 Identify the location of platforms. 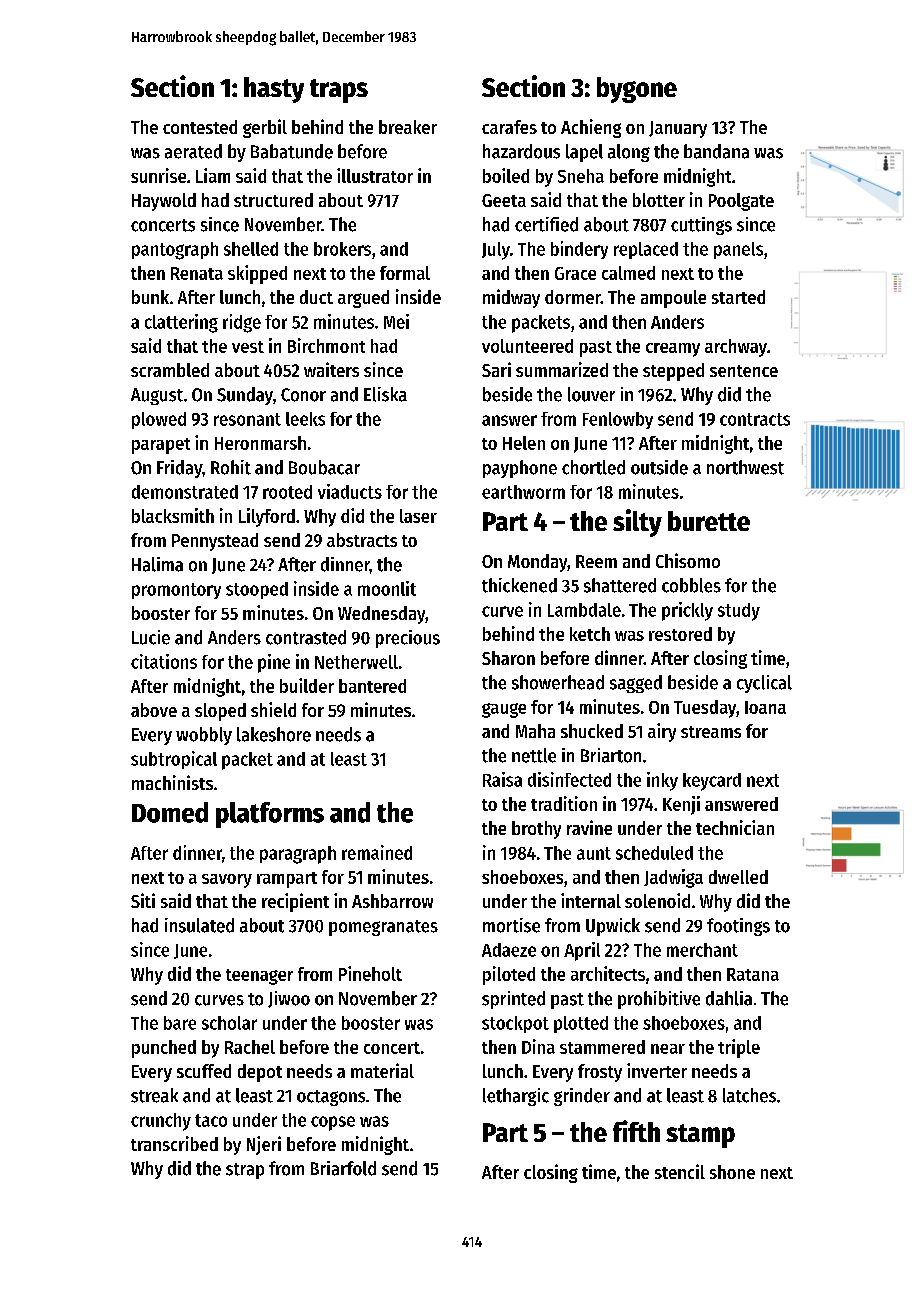
(270, 815).
